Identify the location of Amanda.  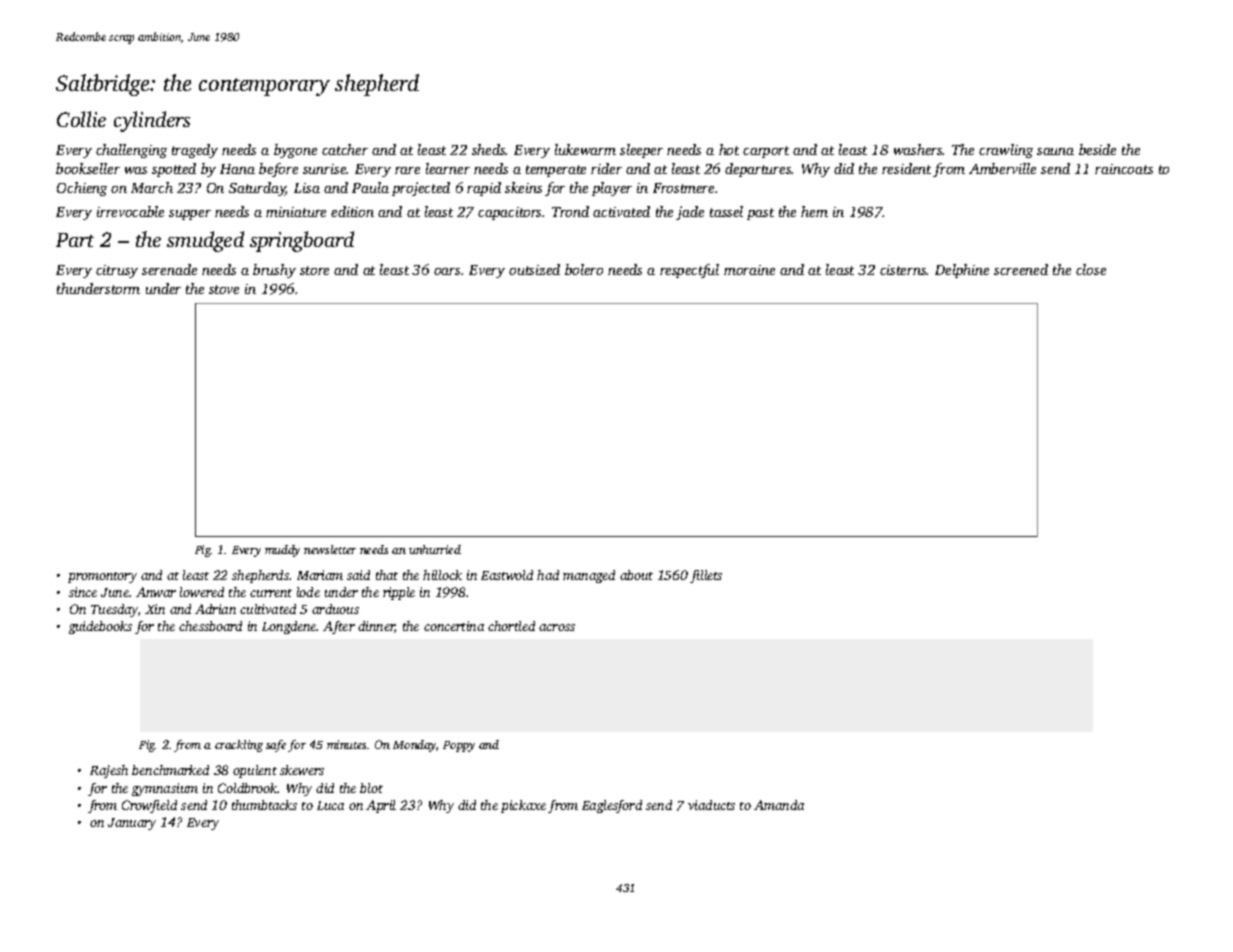
(779, 805).
